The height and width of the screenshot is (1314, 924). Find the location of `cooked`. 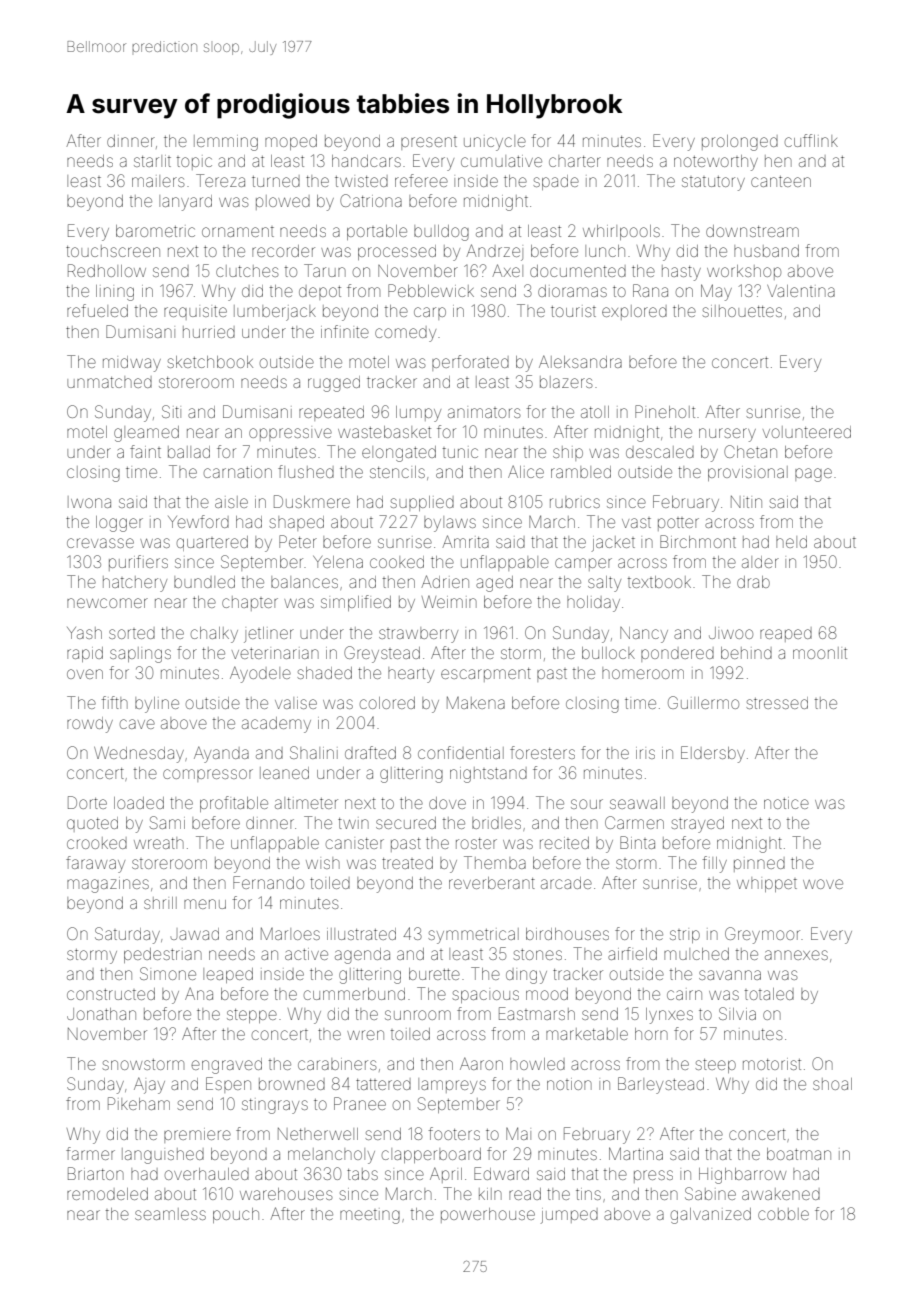

cooked is located at coordinates (397, 562).
